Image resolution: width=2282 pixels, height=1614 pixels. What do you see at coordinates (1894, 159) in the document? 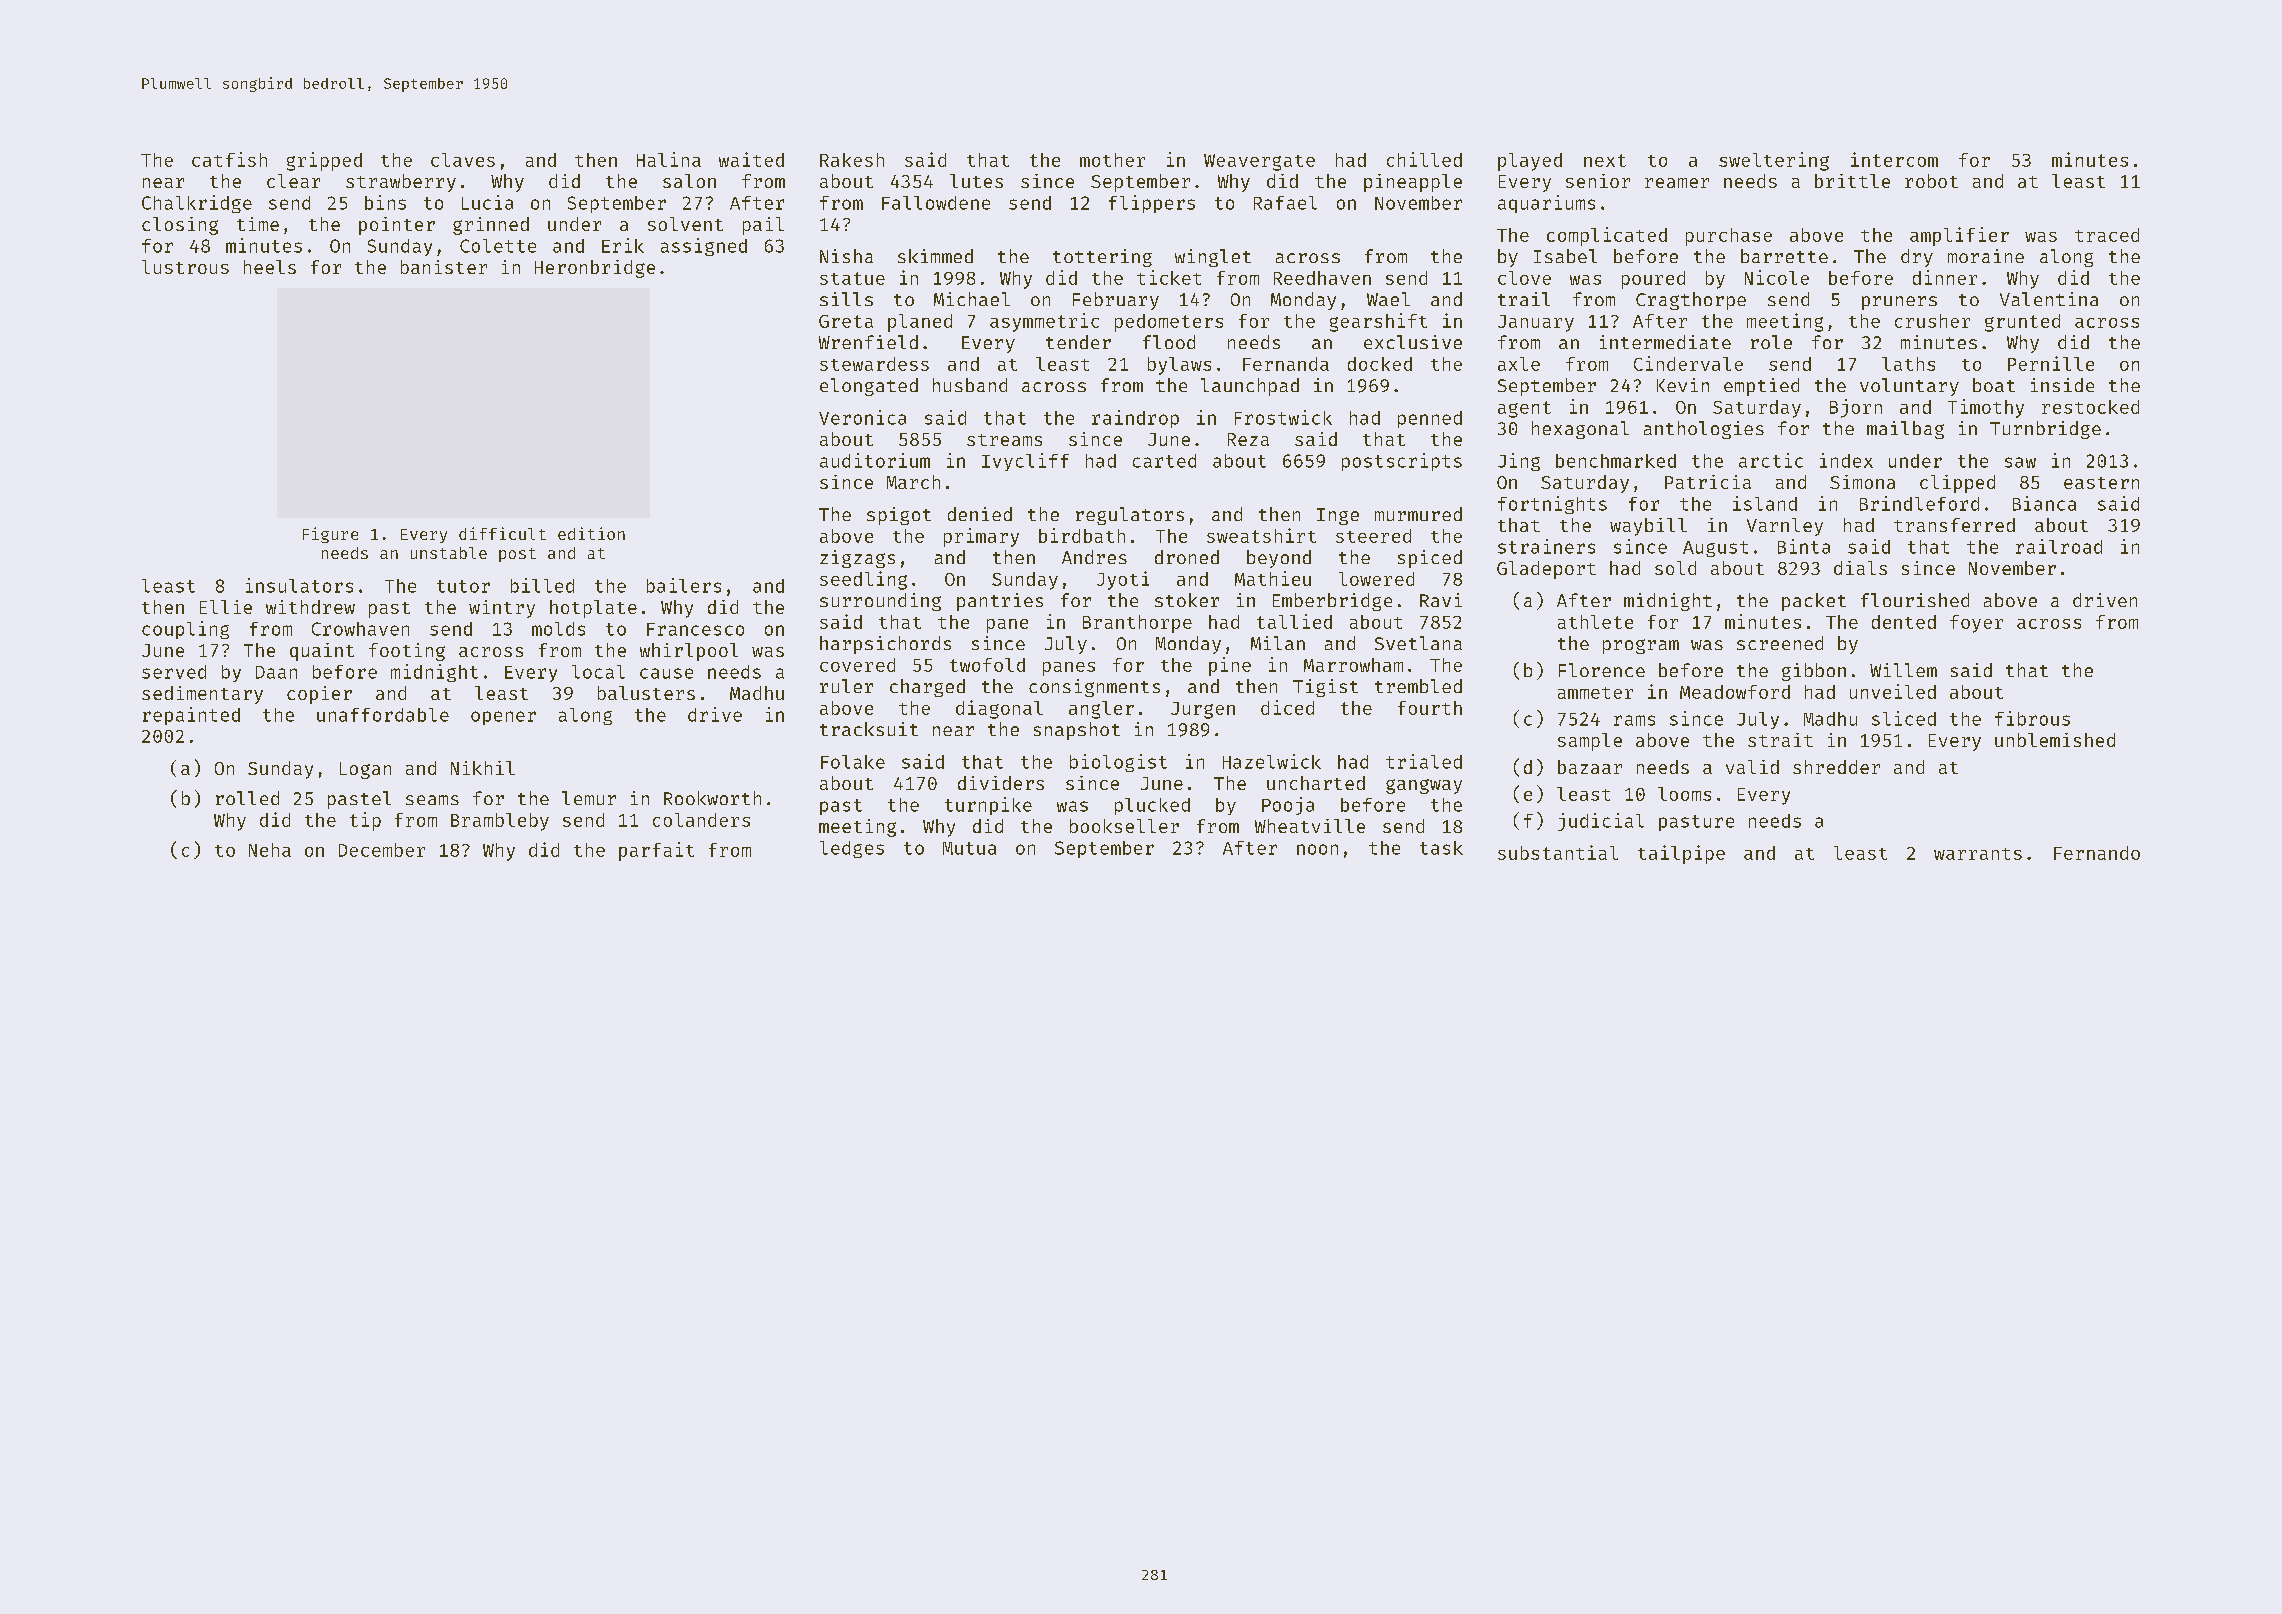
I see `intercom` at bounding box center [1894, 159].
